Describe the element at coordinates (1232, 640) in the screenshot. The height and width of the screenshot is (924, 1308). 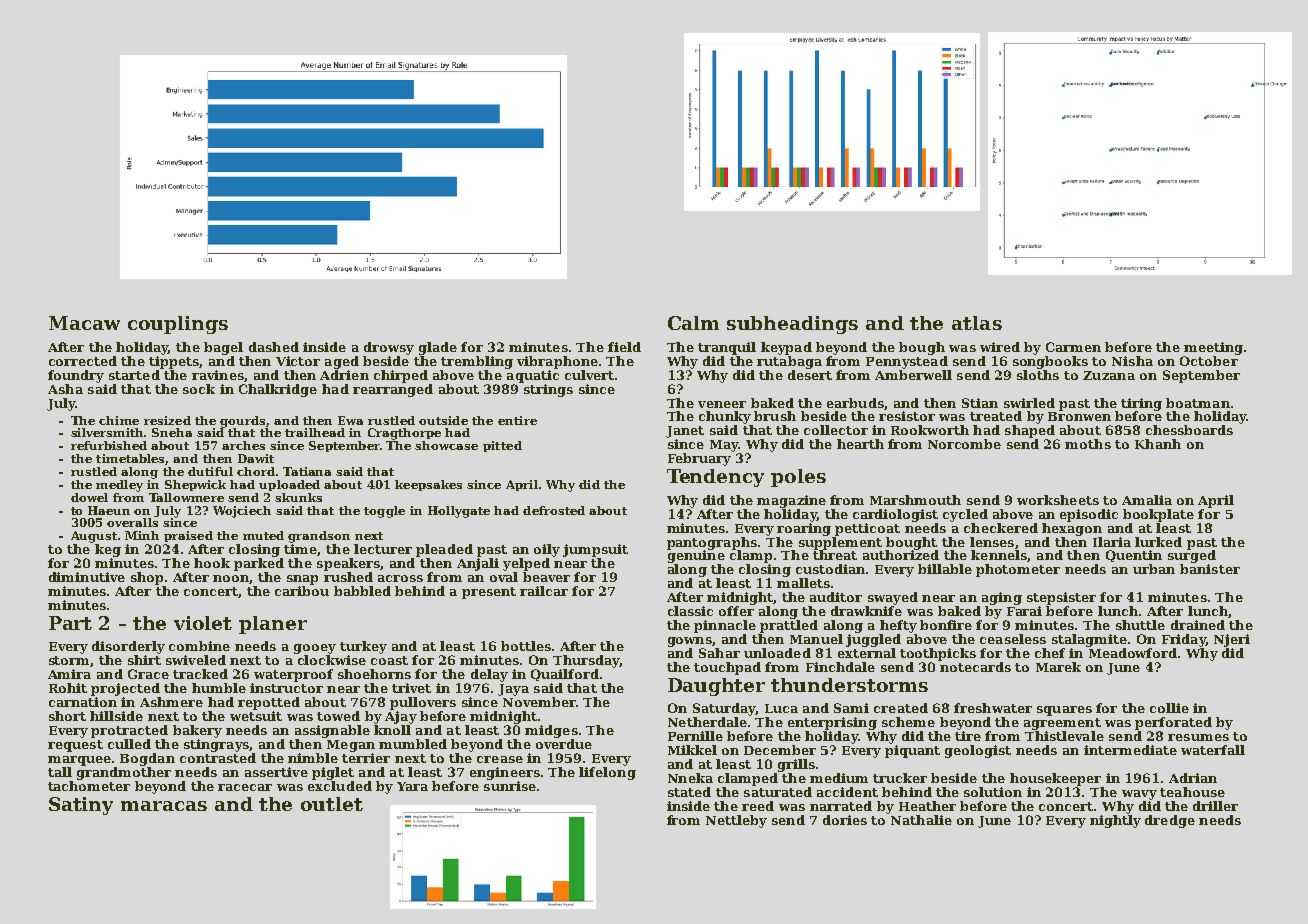
I see `Njeri` at that location.
